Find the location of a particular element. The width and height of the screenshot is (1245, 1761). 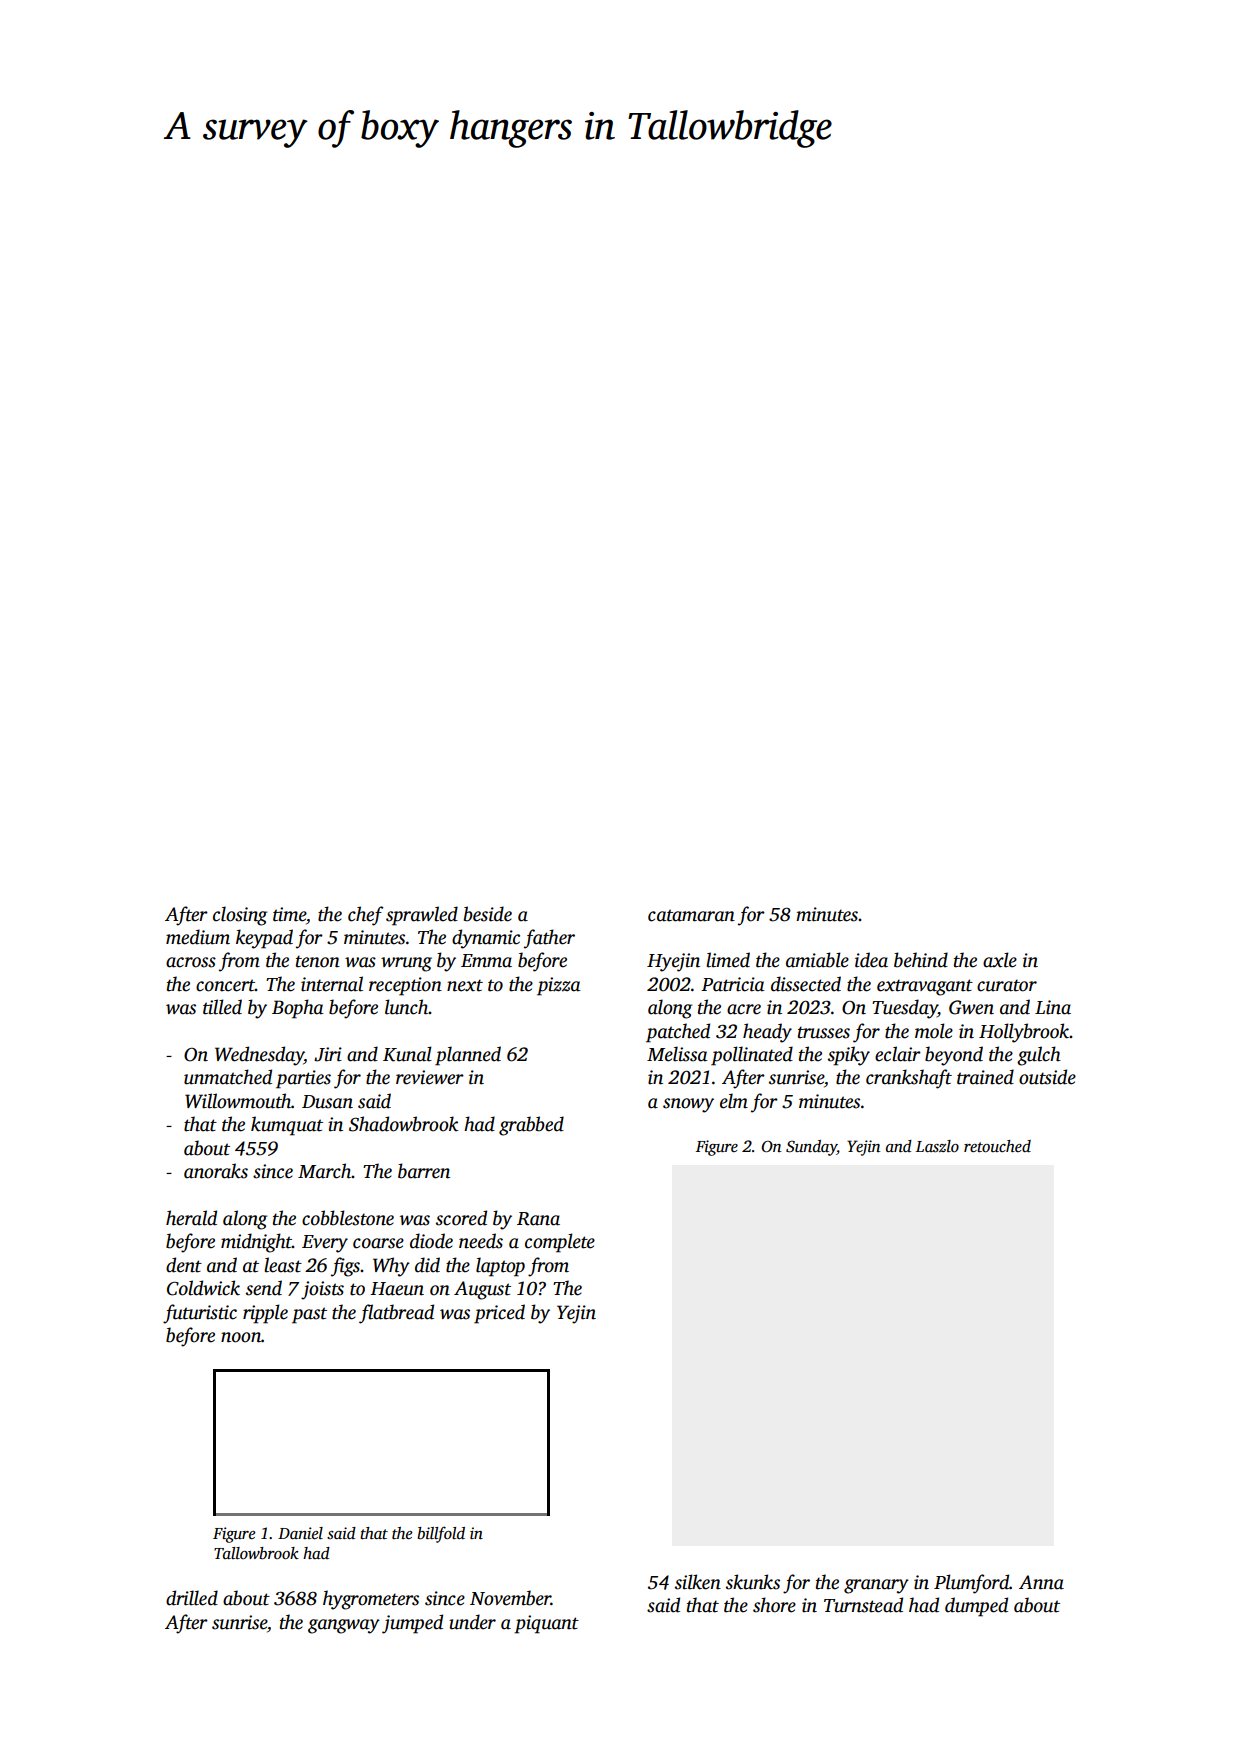

priced is located at coordinates (499, 1314).
